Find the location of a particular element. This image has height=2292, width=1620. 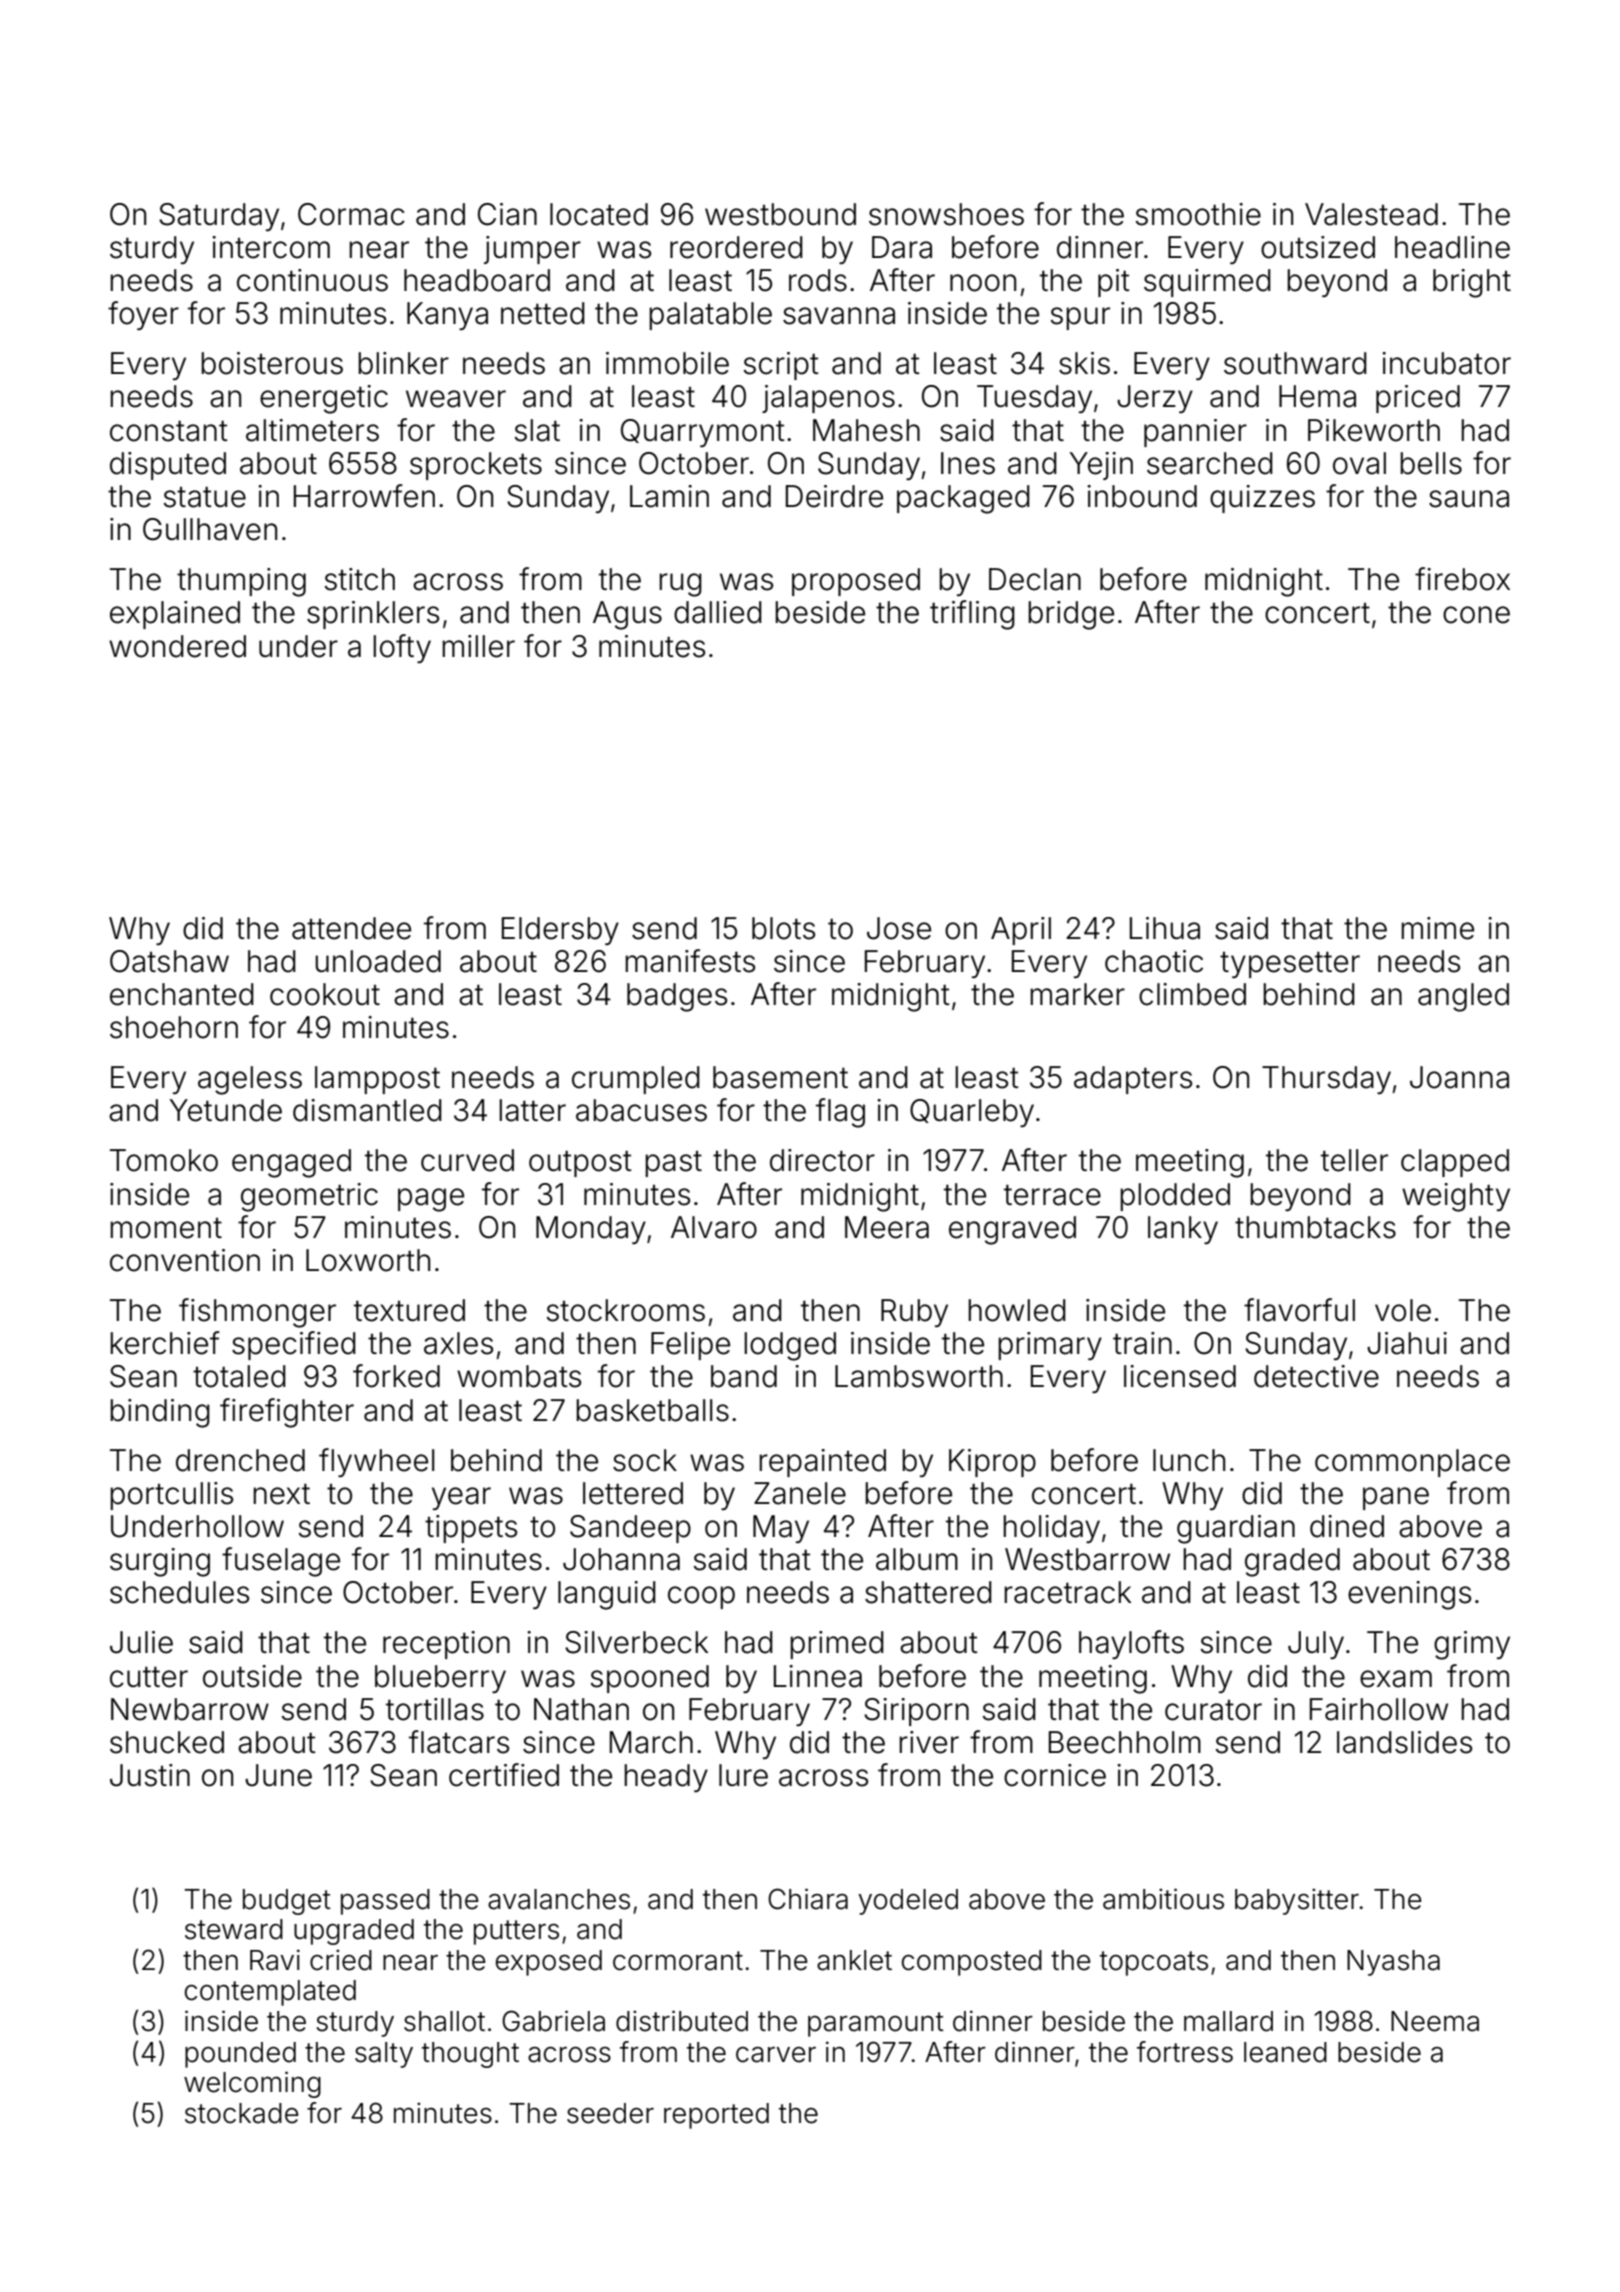

lettered is located at coordinates (633, 1493).
